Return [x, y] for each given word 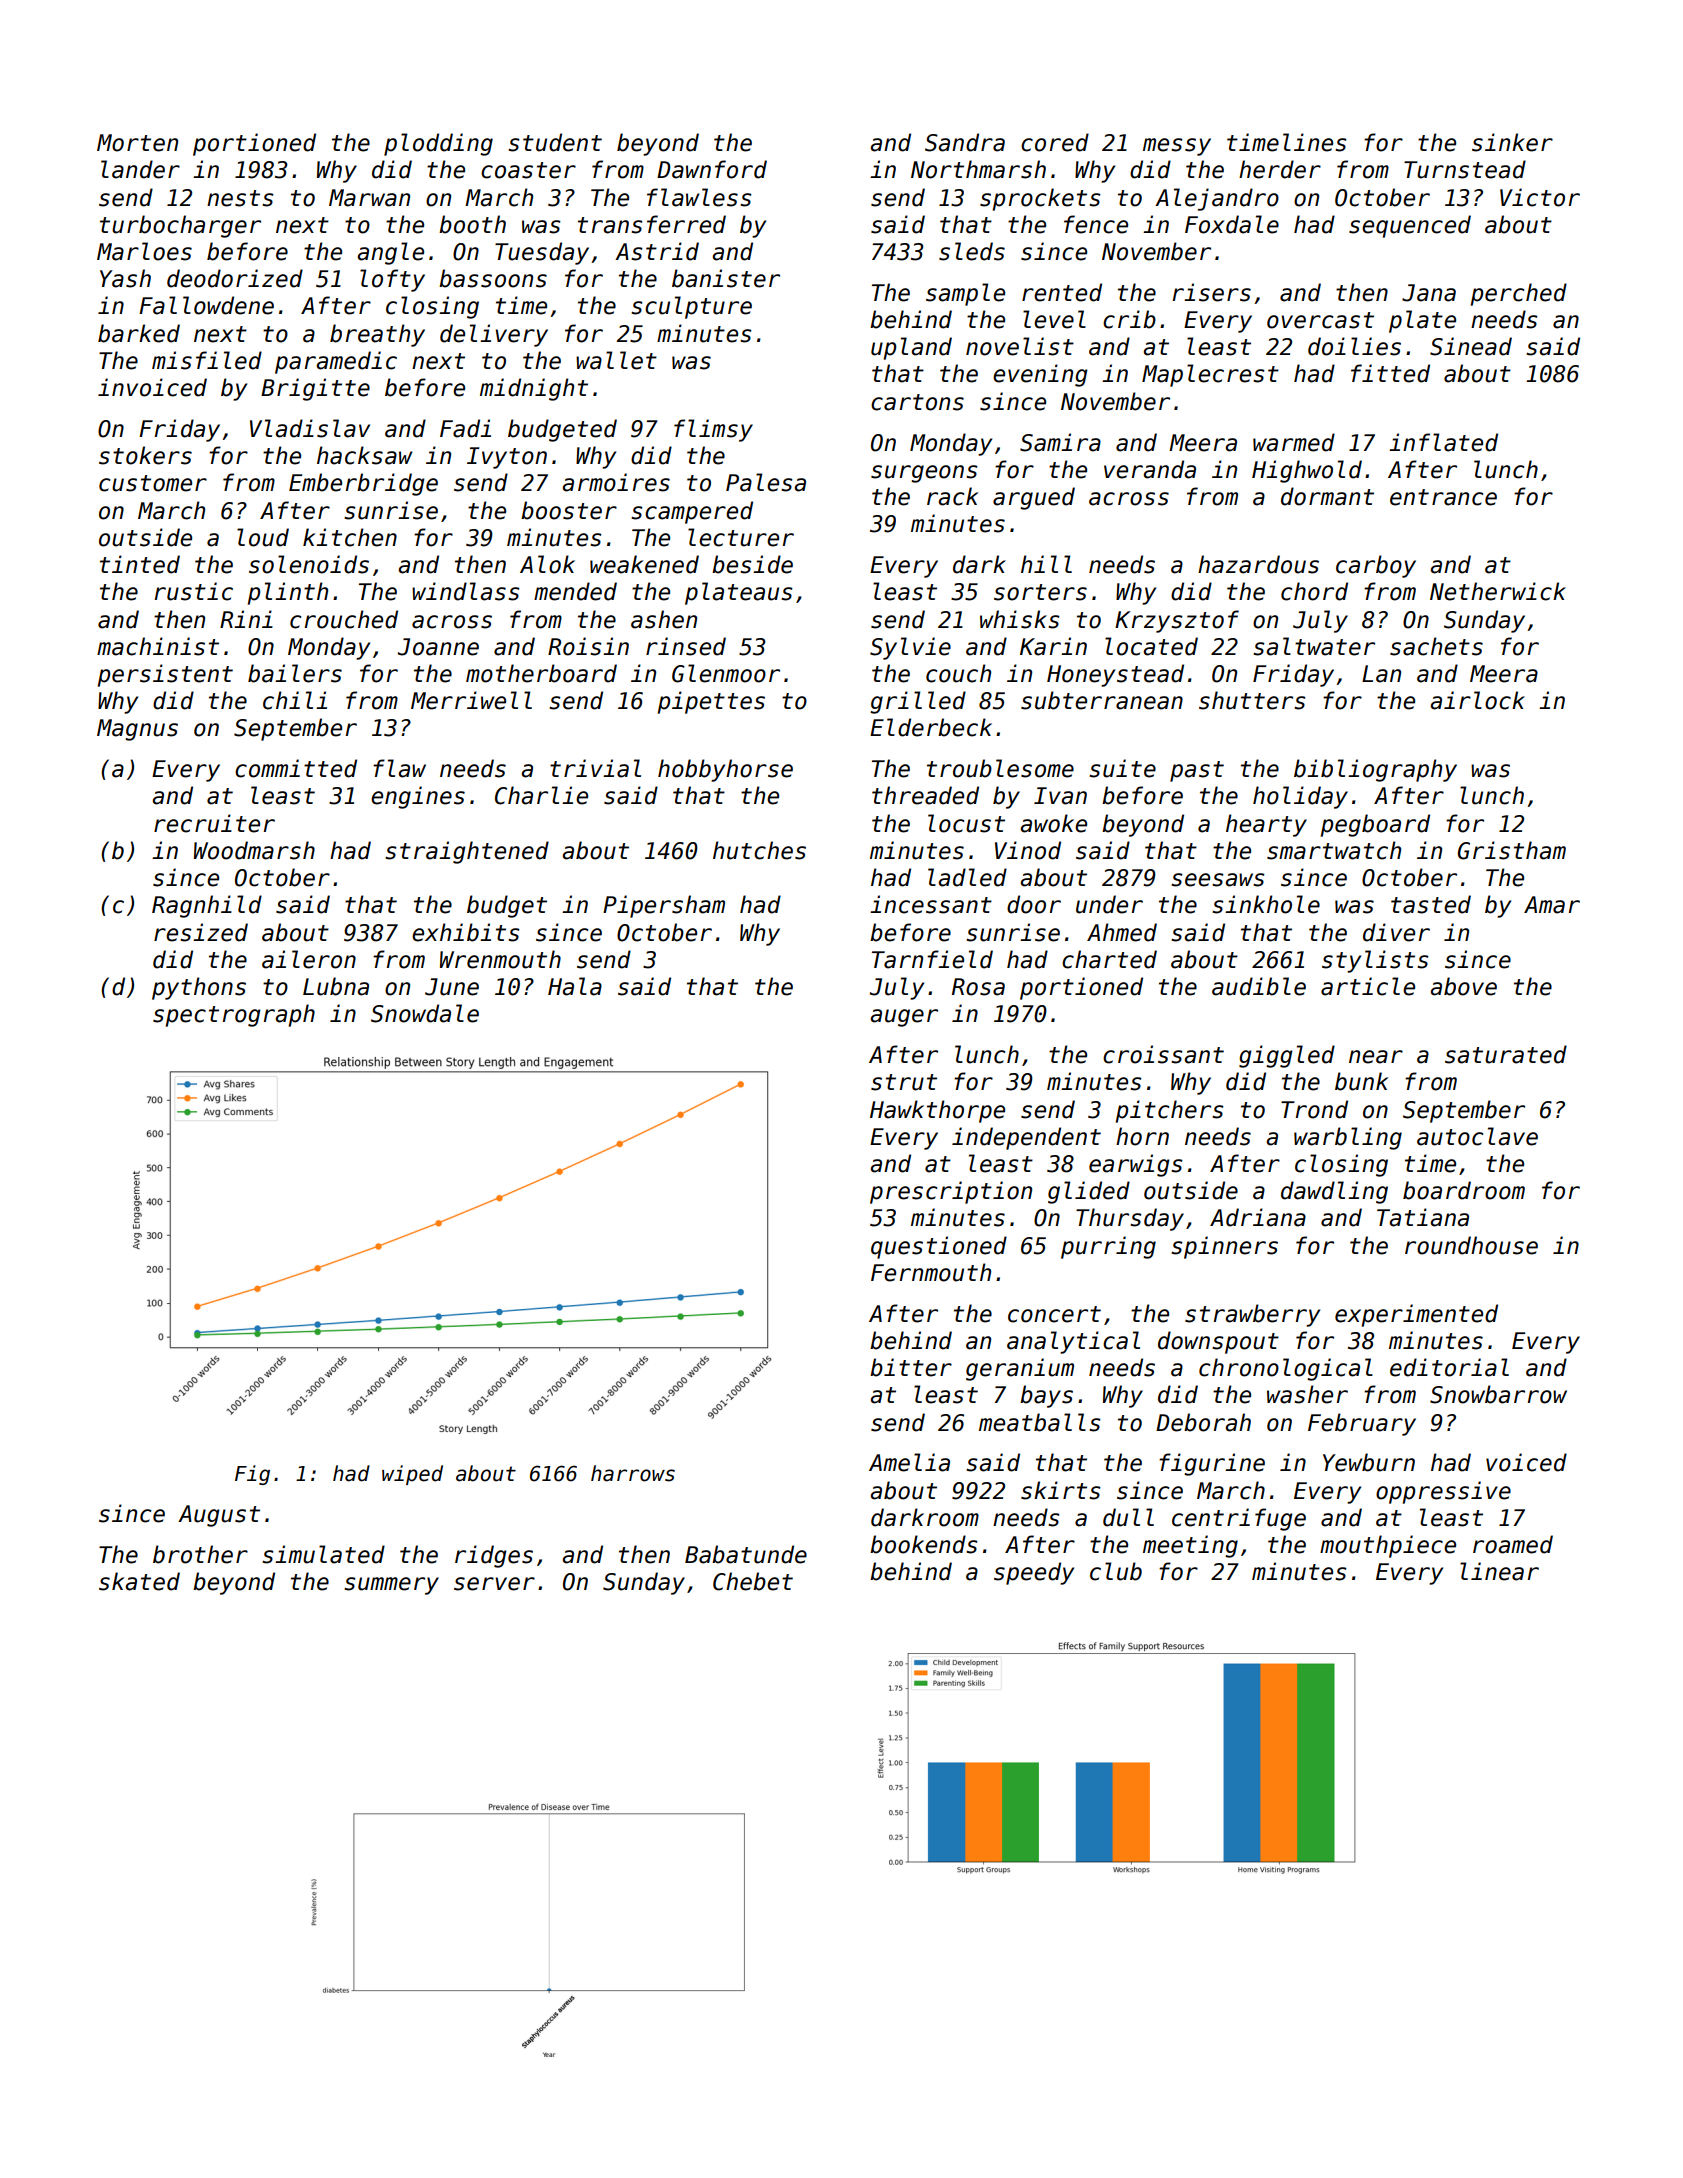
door [1034, 904]
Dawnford [712, 169]
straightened [467, 852]
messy [1177, 147]
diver [1396, 932]
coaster [528, 170]
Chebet [753, 1581]
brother [200, 1554]
